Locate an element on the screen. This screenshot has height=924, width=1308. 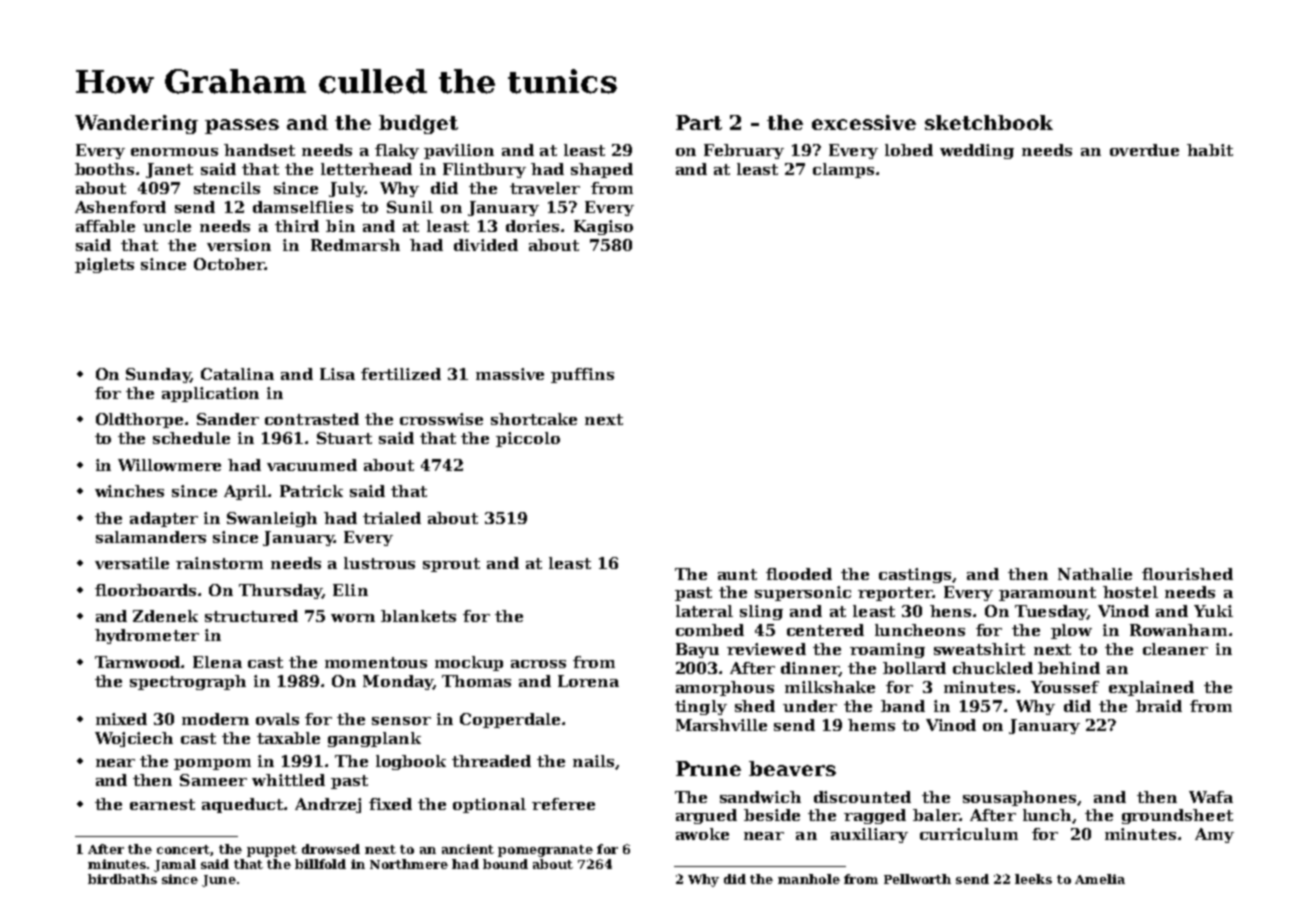
reviewed is located at coordinates (766, 649).
